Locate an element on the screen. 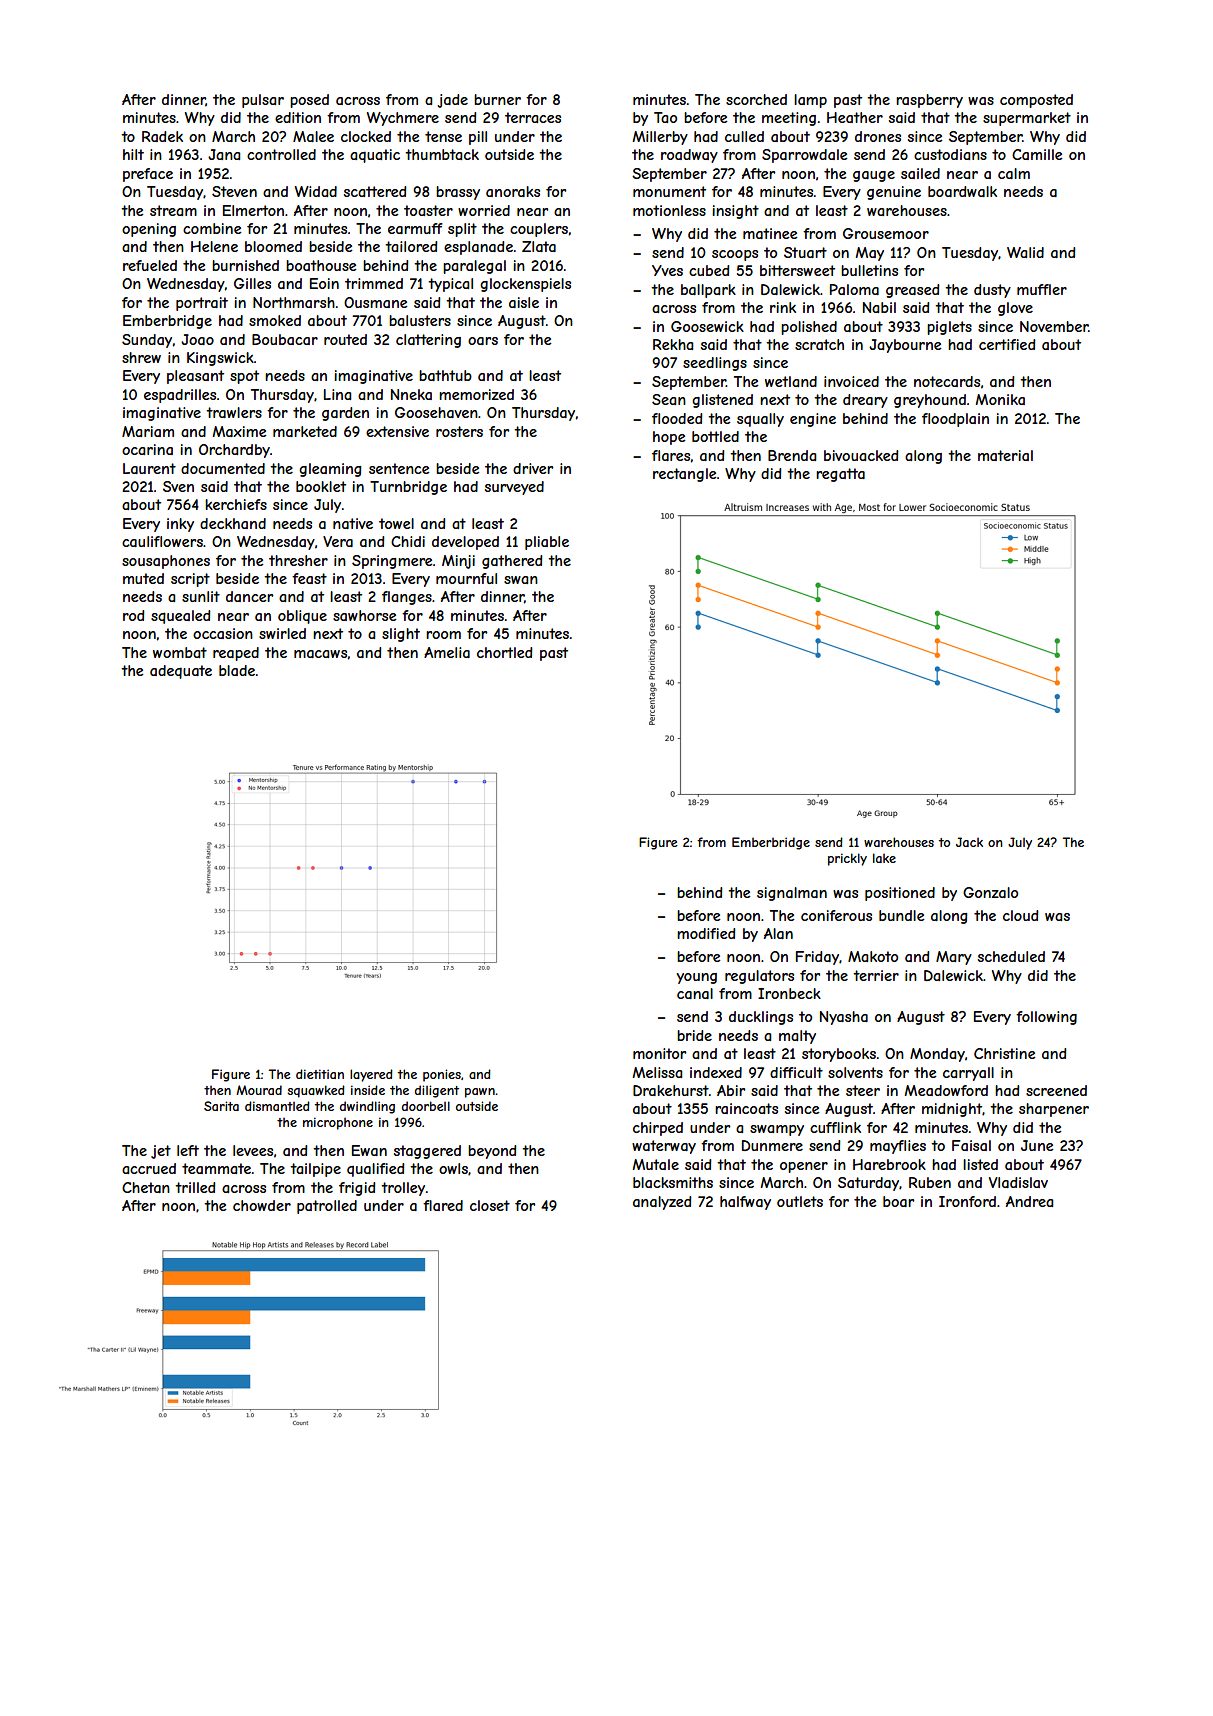  scorched is located at coordinates (756, 99).
